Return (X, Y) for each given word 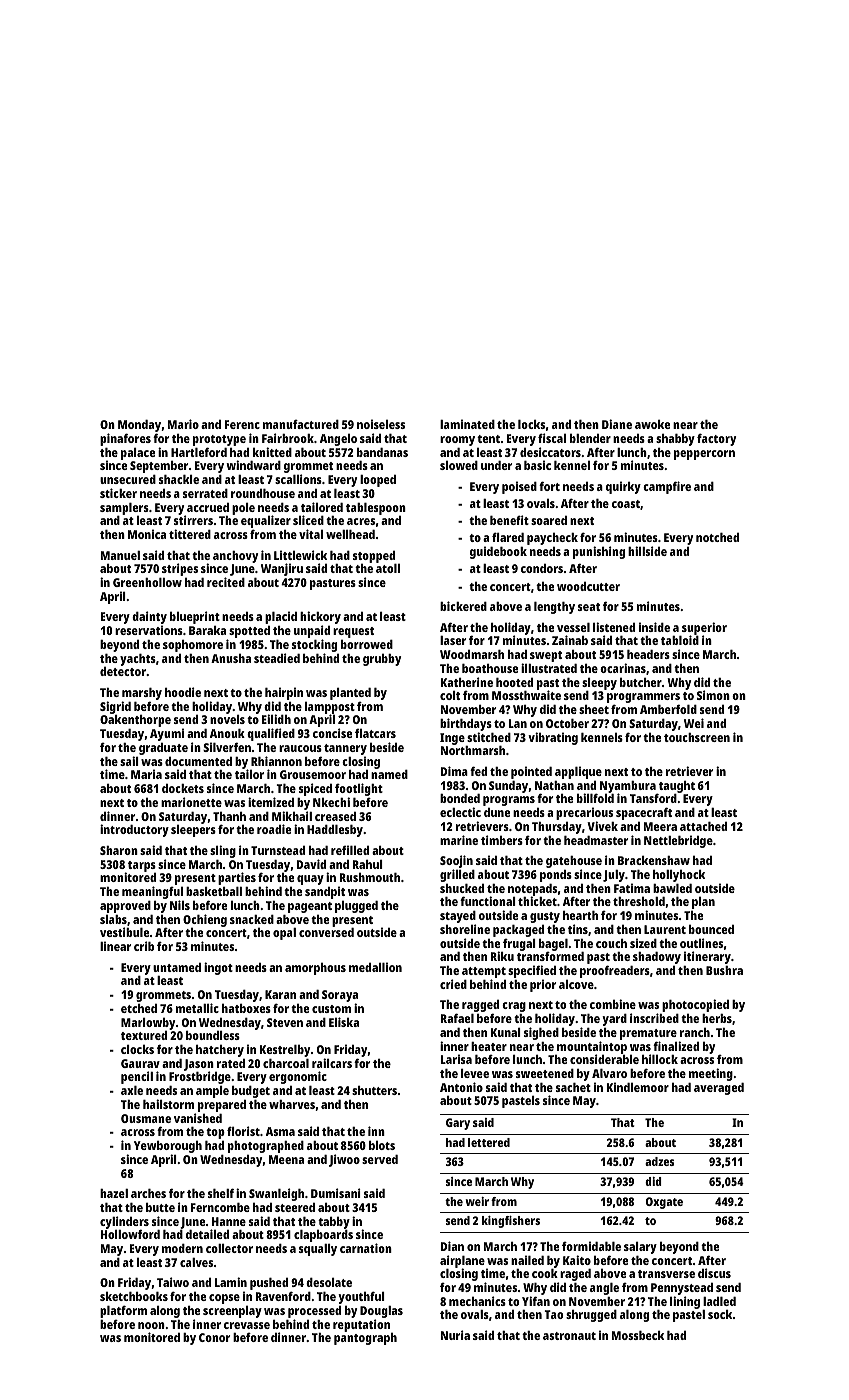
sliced (308, 520)
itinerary (707, 957)
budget (251, 1092)
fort (549, 486)
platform (123, 1311)
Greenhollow (147, 582)
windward (254, 465)
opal (284, 934)
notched (717, 537)
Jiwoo (344, 1160)
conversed (326, 932)
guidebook (498, 553)
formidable (591, 1246)
